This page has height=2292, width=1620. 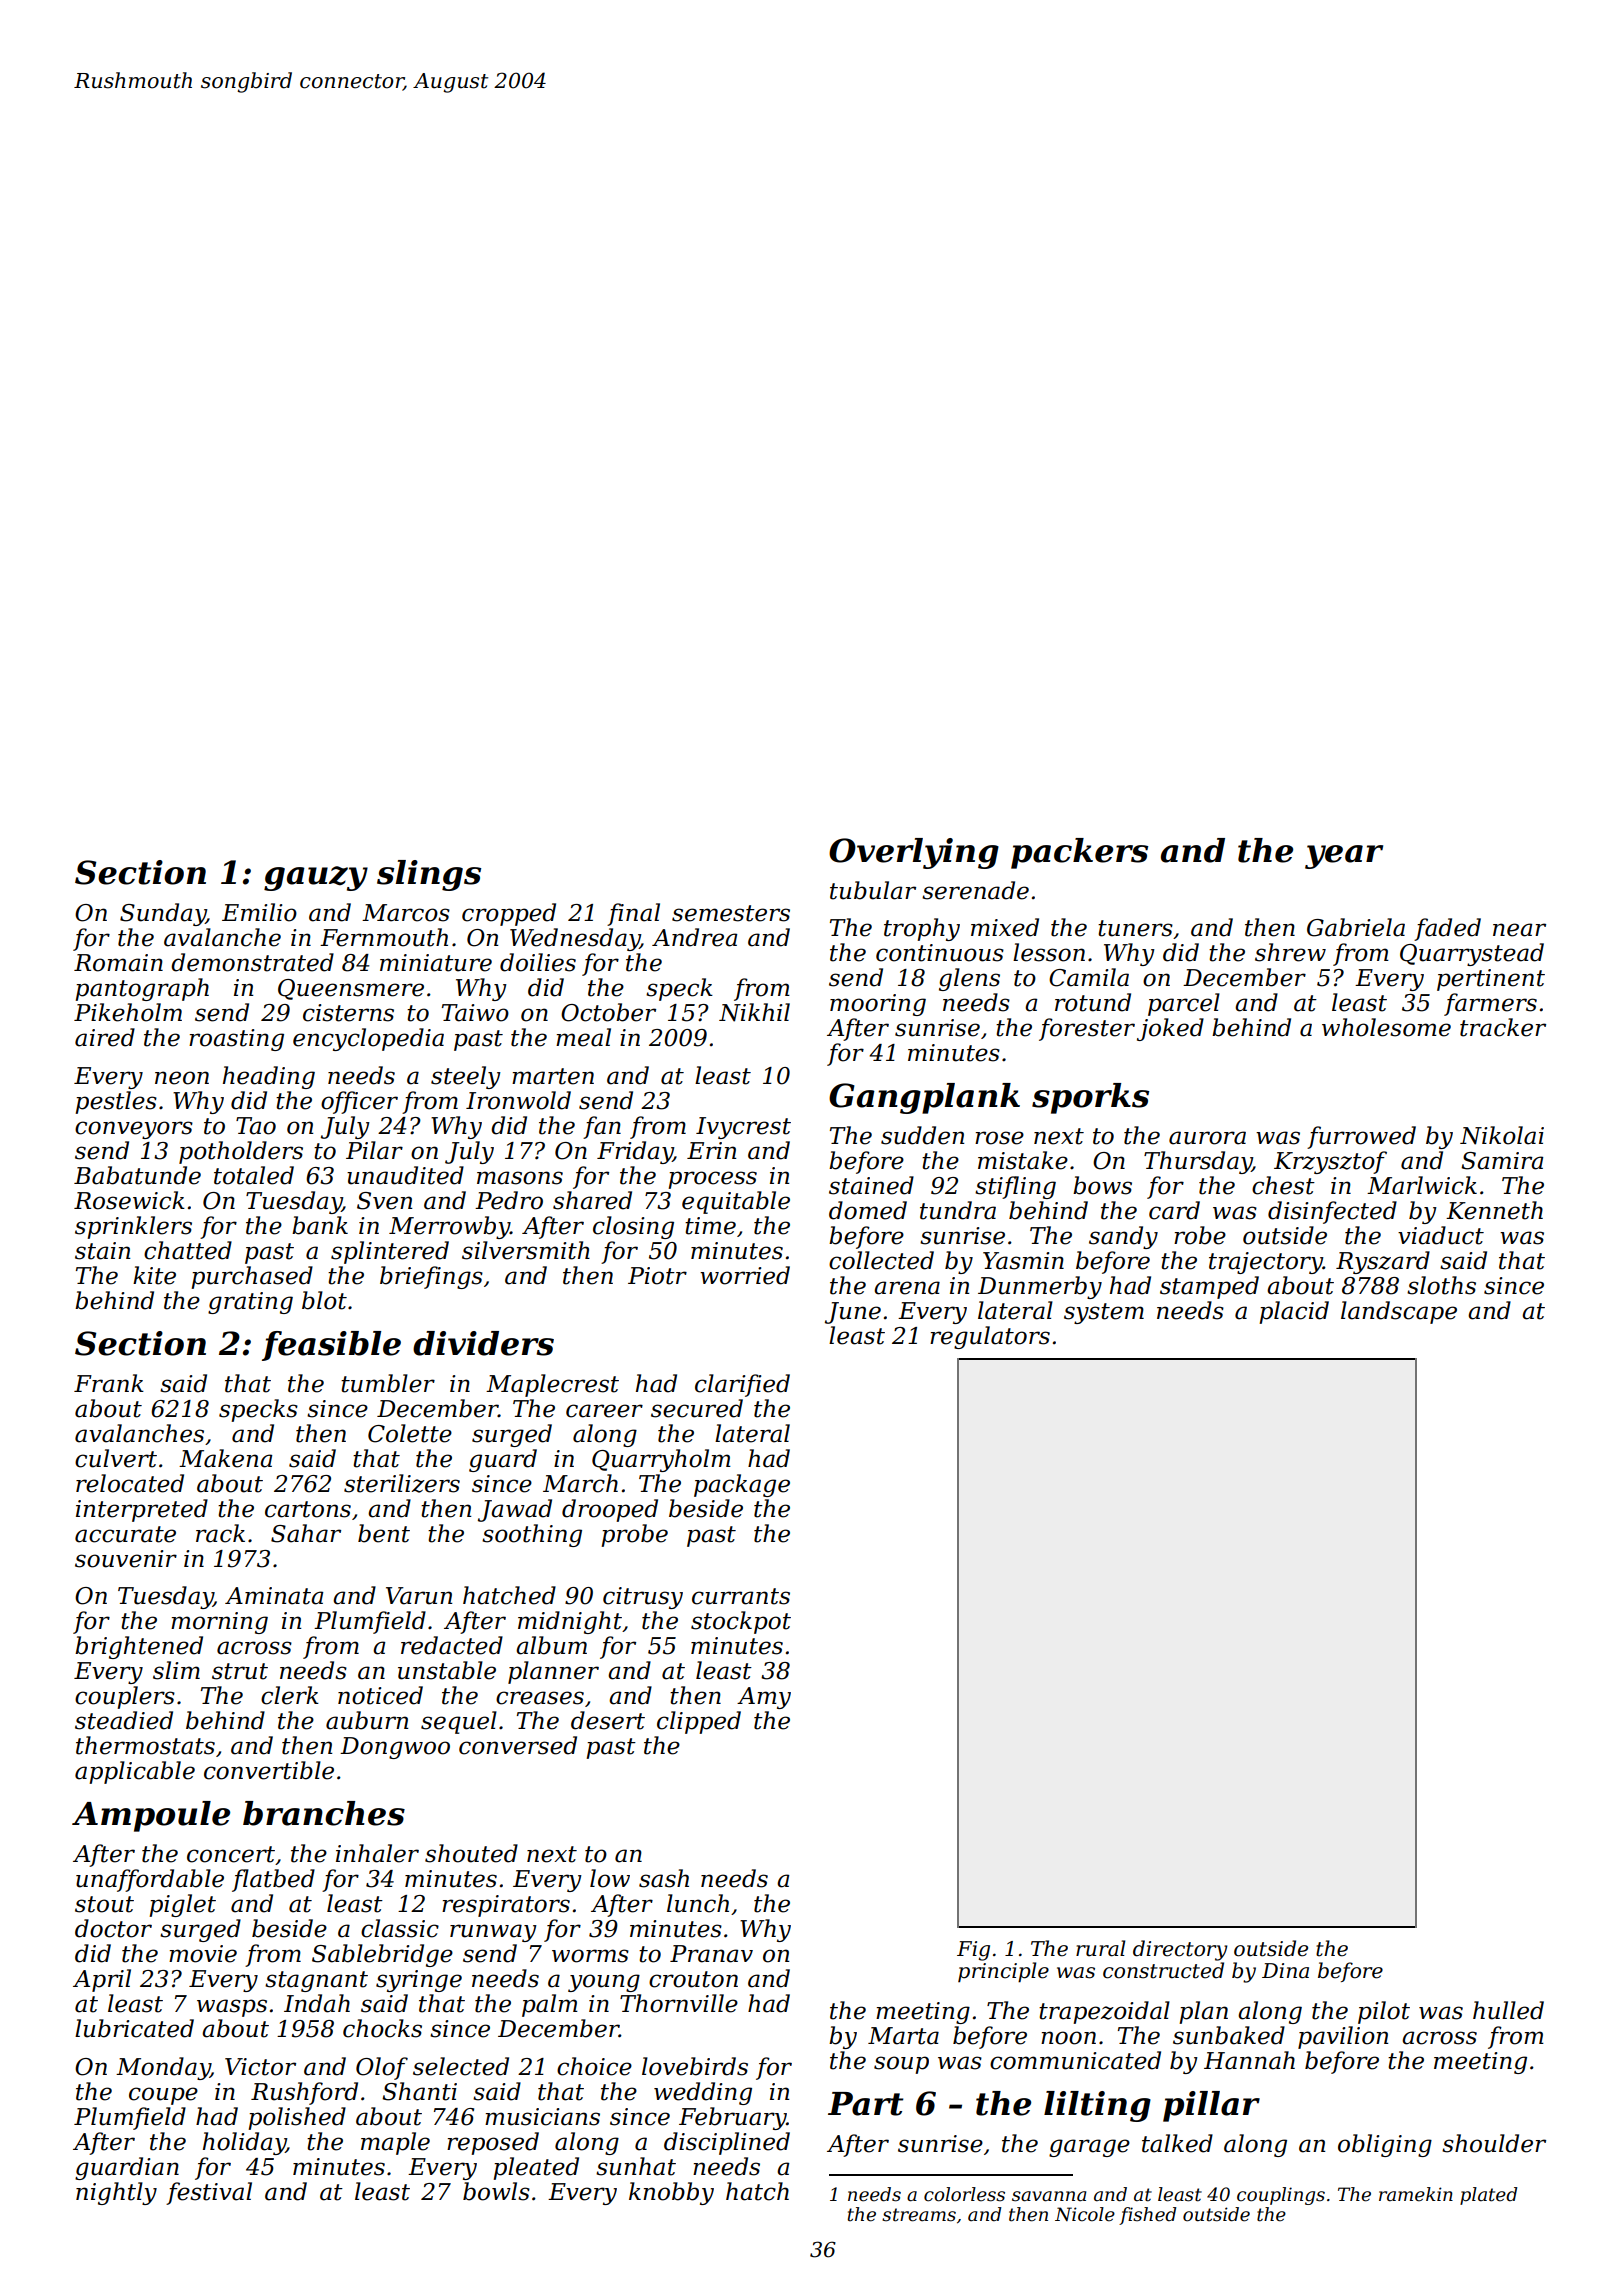 I want to click on sudden, so click(x=922, y=1135).
